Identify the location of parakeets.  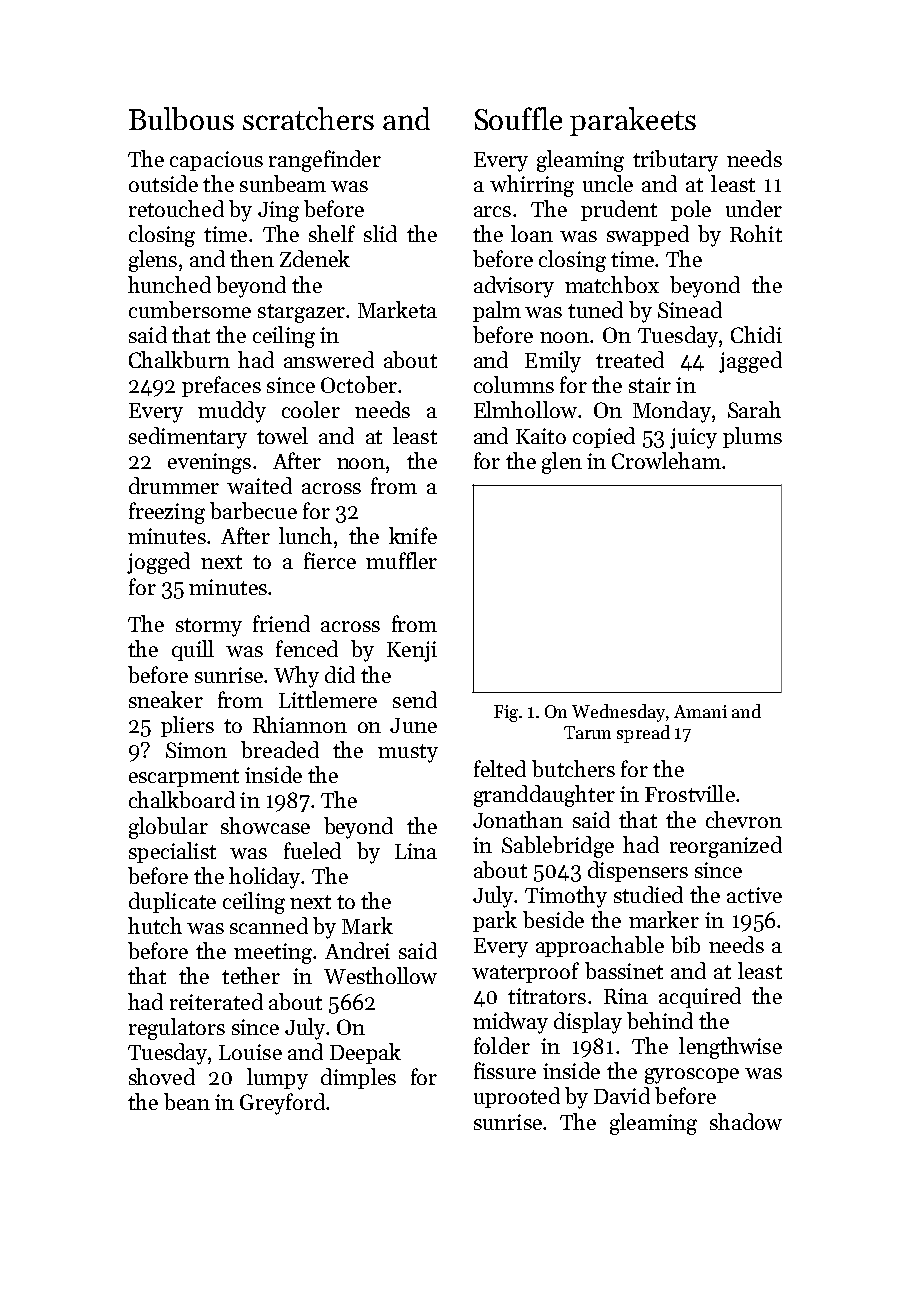
(633, 121).
